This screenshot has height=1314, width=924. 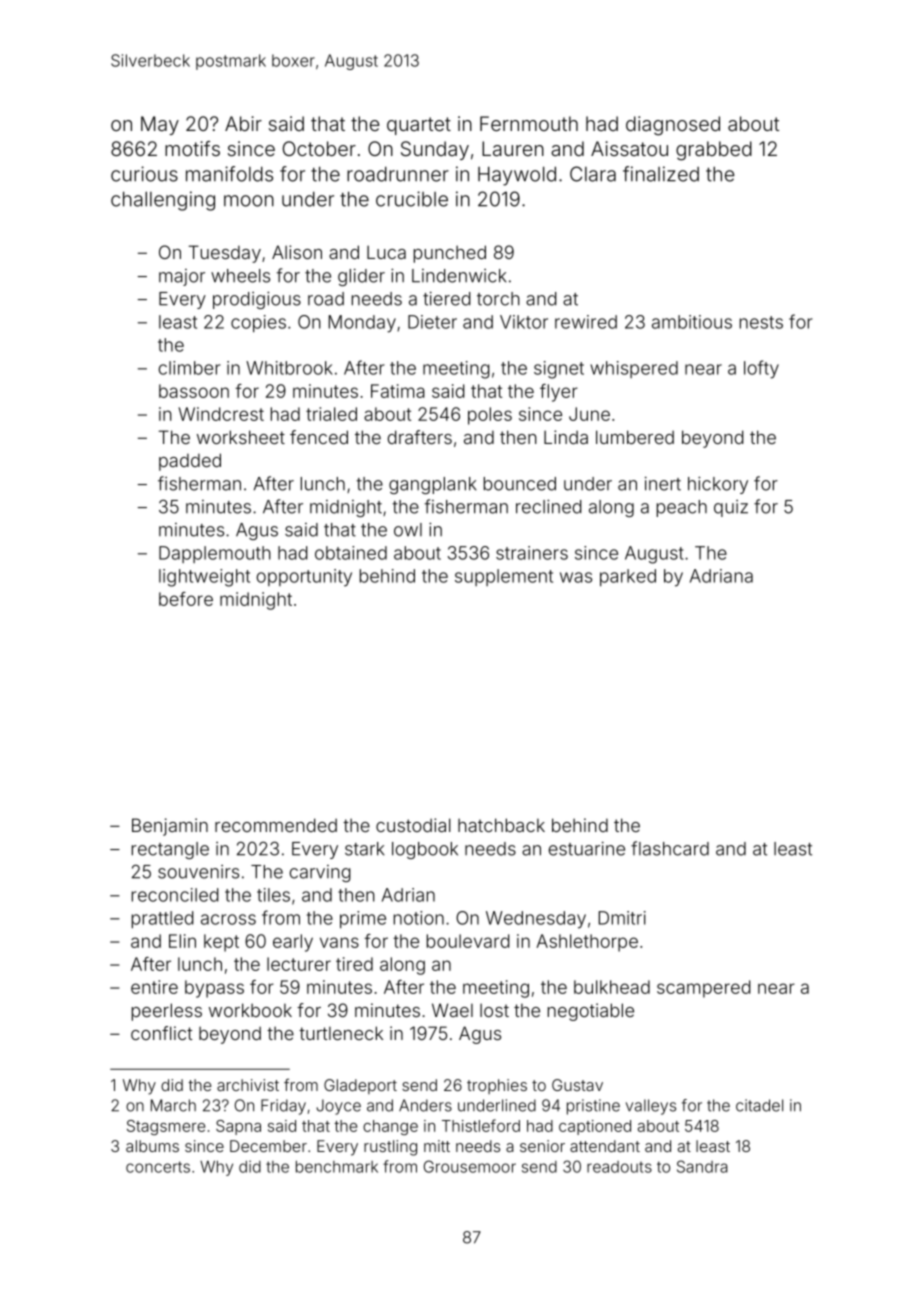 I want to click on Benjamin, so click(x=170, y=827).
